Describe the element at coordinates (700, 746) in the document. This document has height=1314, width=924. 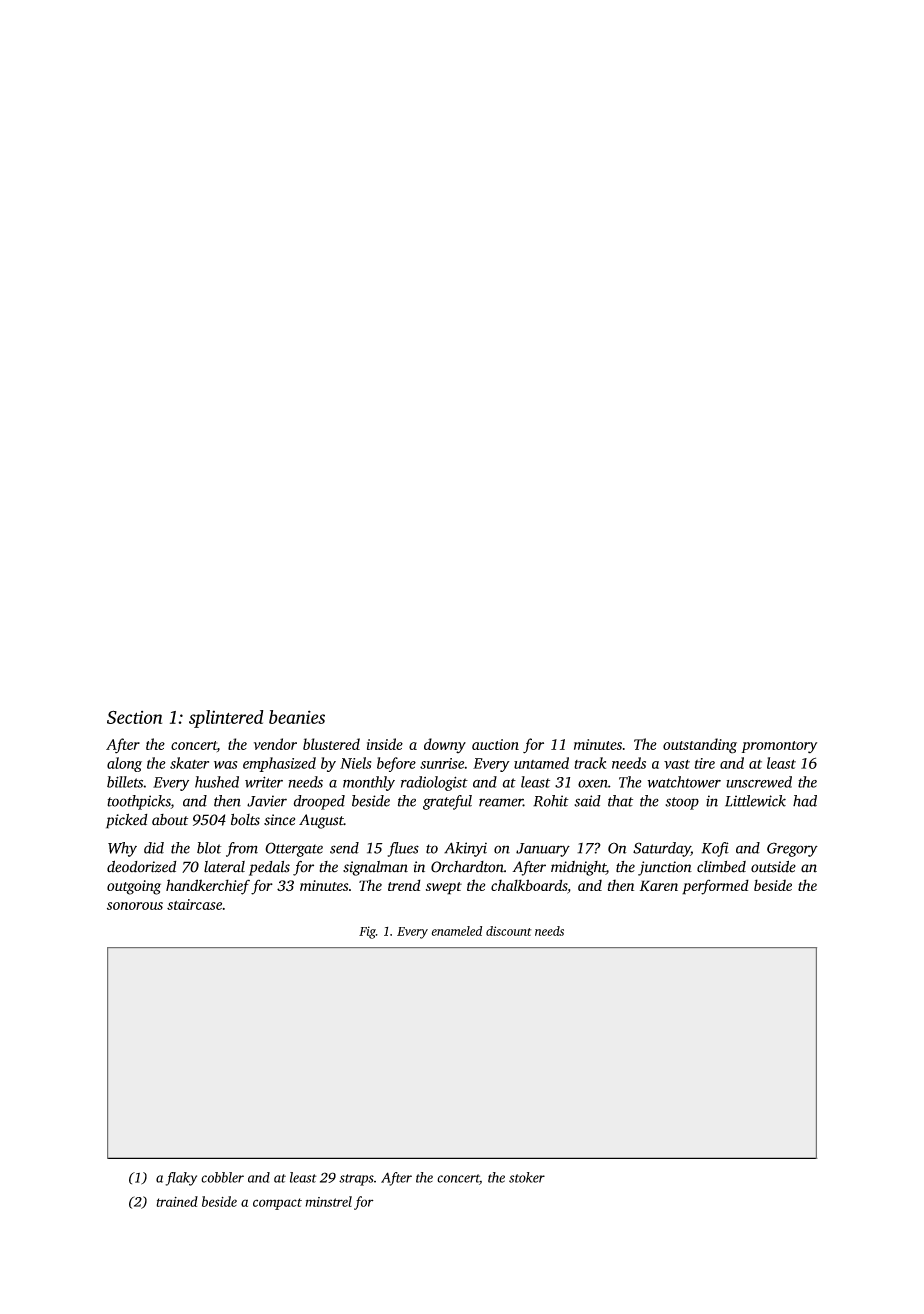
I see `outstanding` at that location.
